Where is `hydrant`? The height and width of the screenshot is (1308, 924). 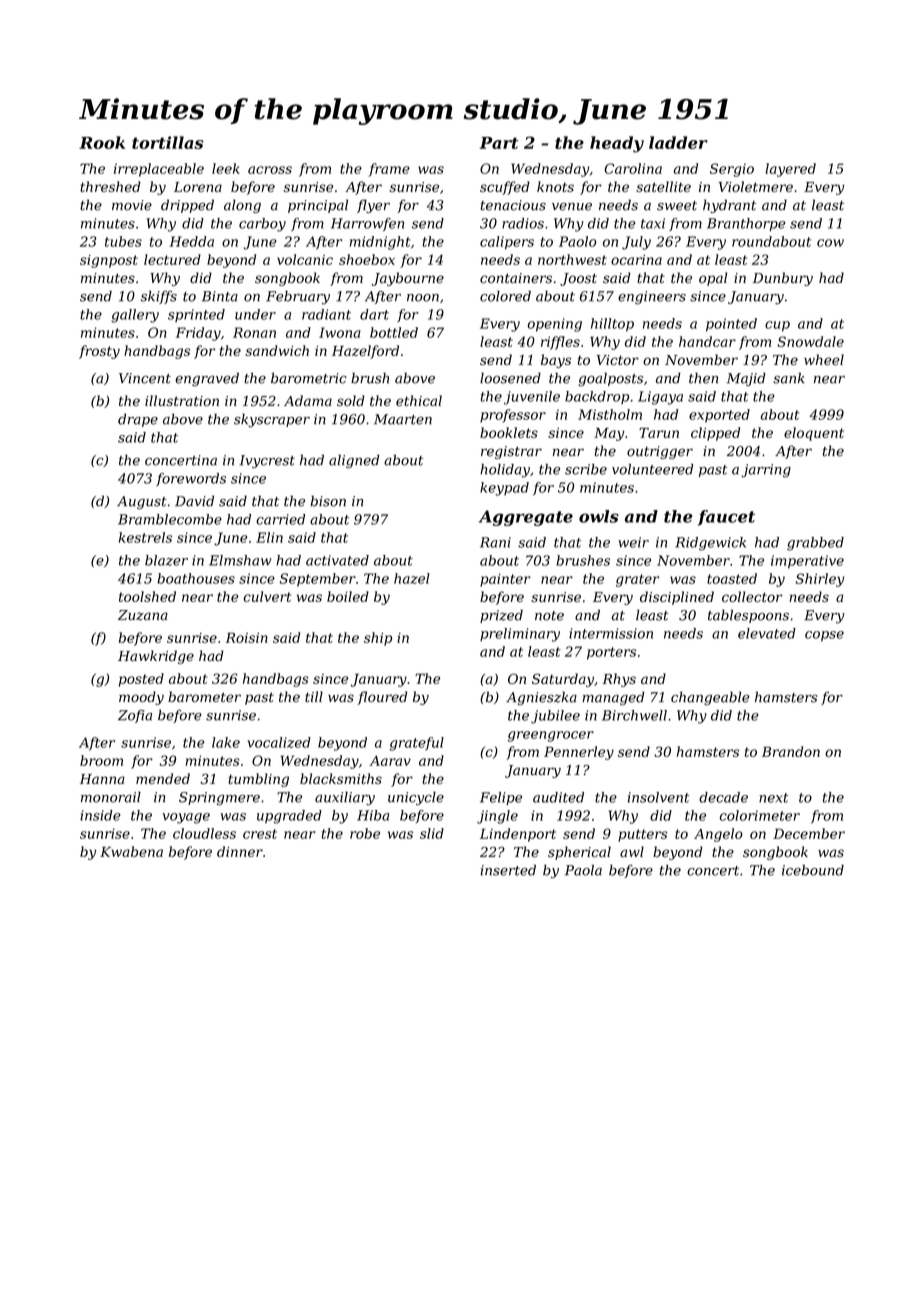
hydrant is located at coordinates (729, 206).
